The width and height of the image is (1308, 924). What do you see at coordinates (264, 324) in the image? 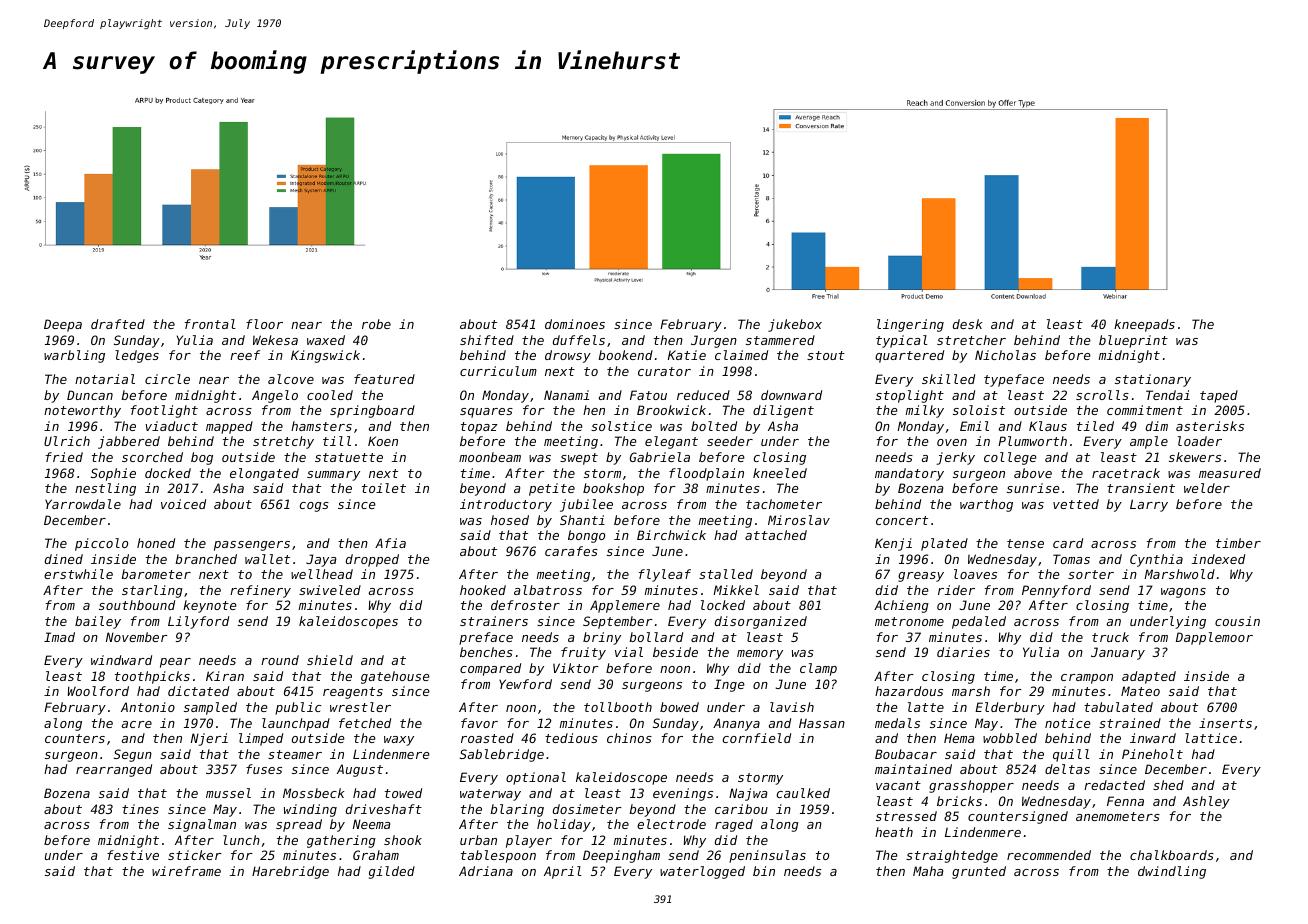
I see `floor` at bounding box center [264, 324].
